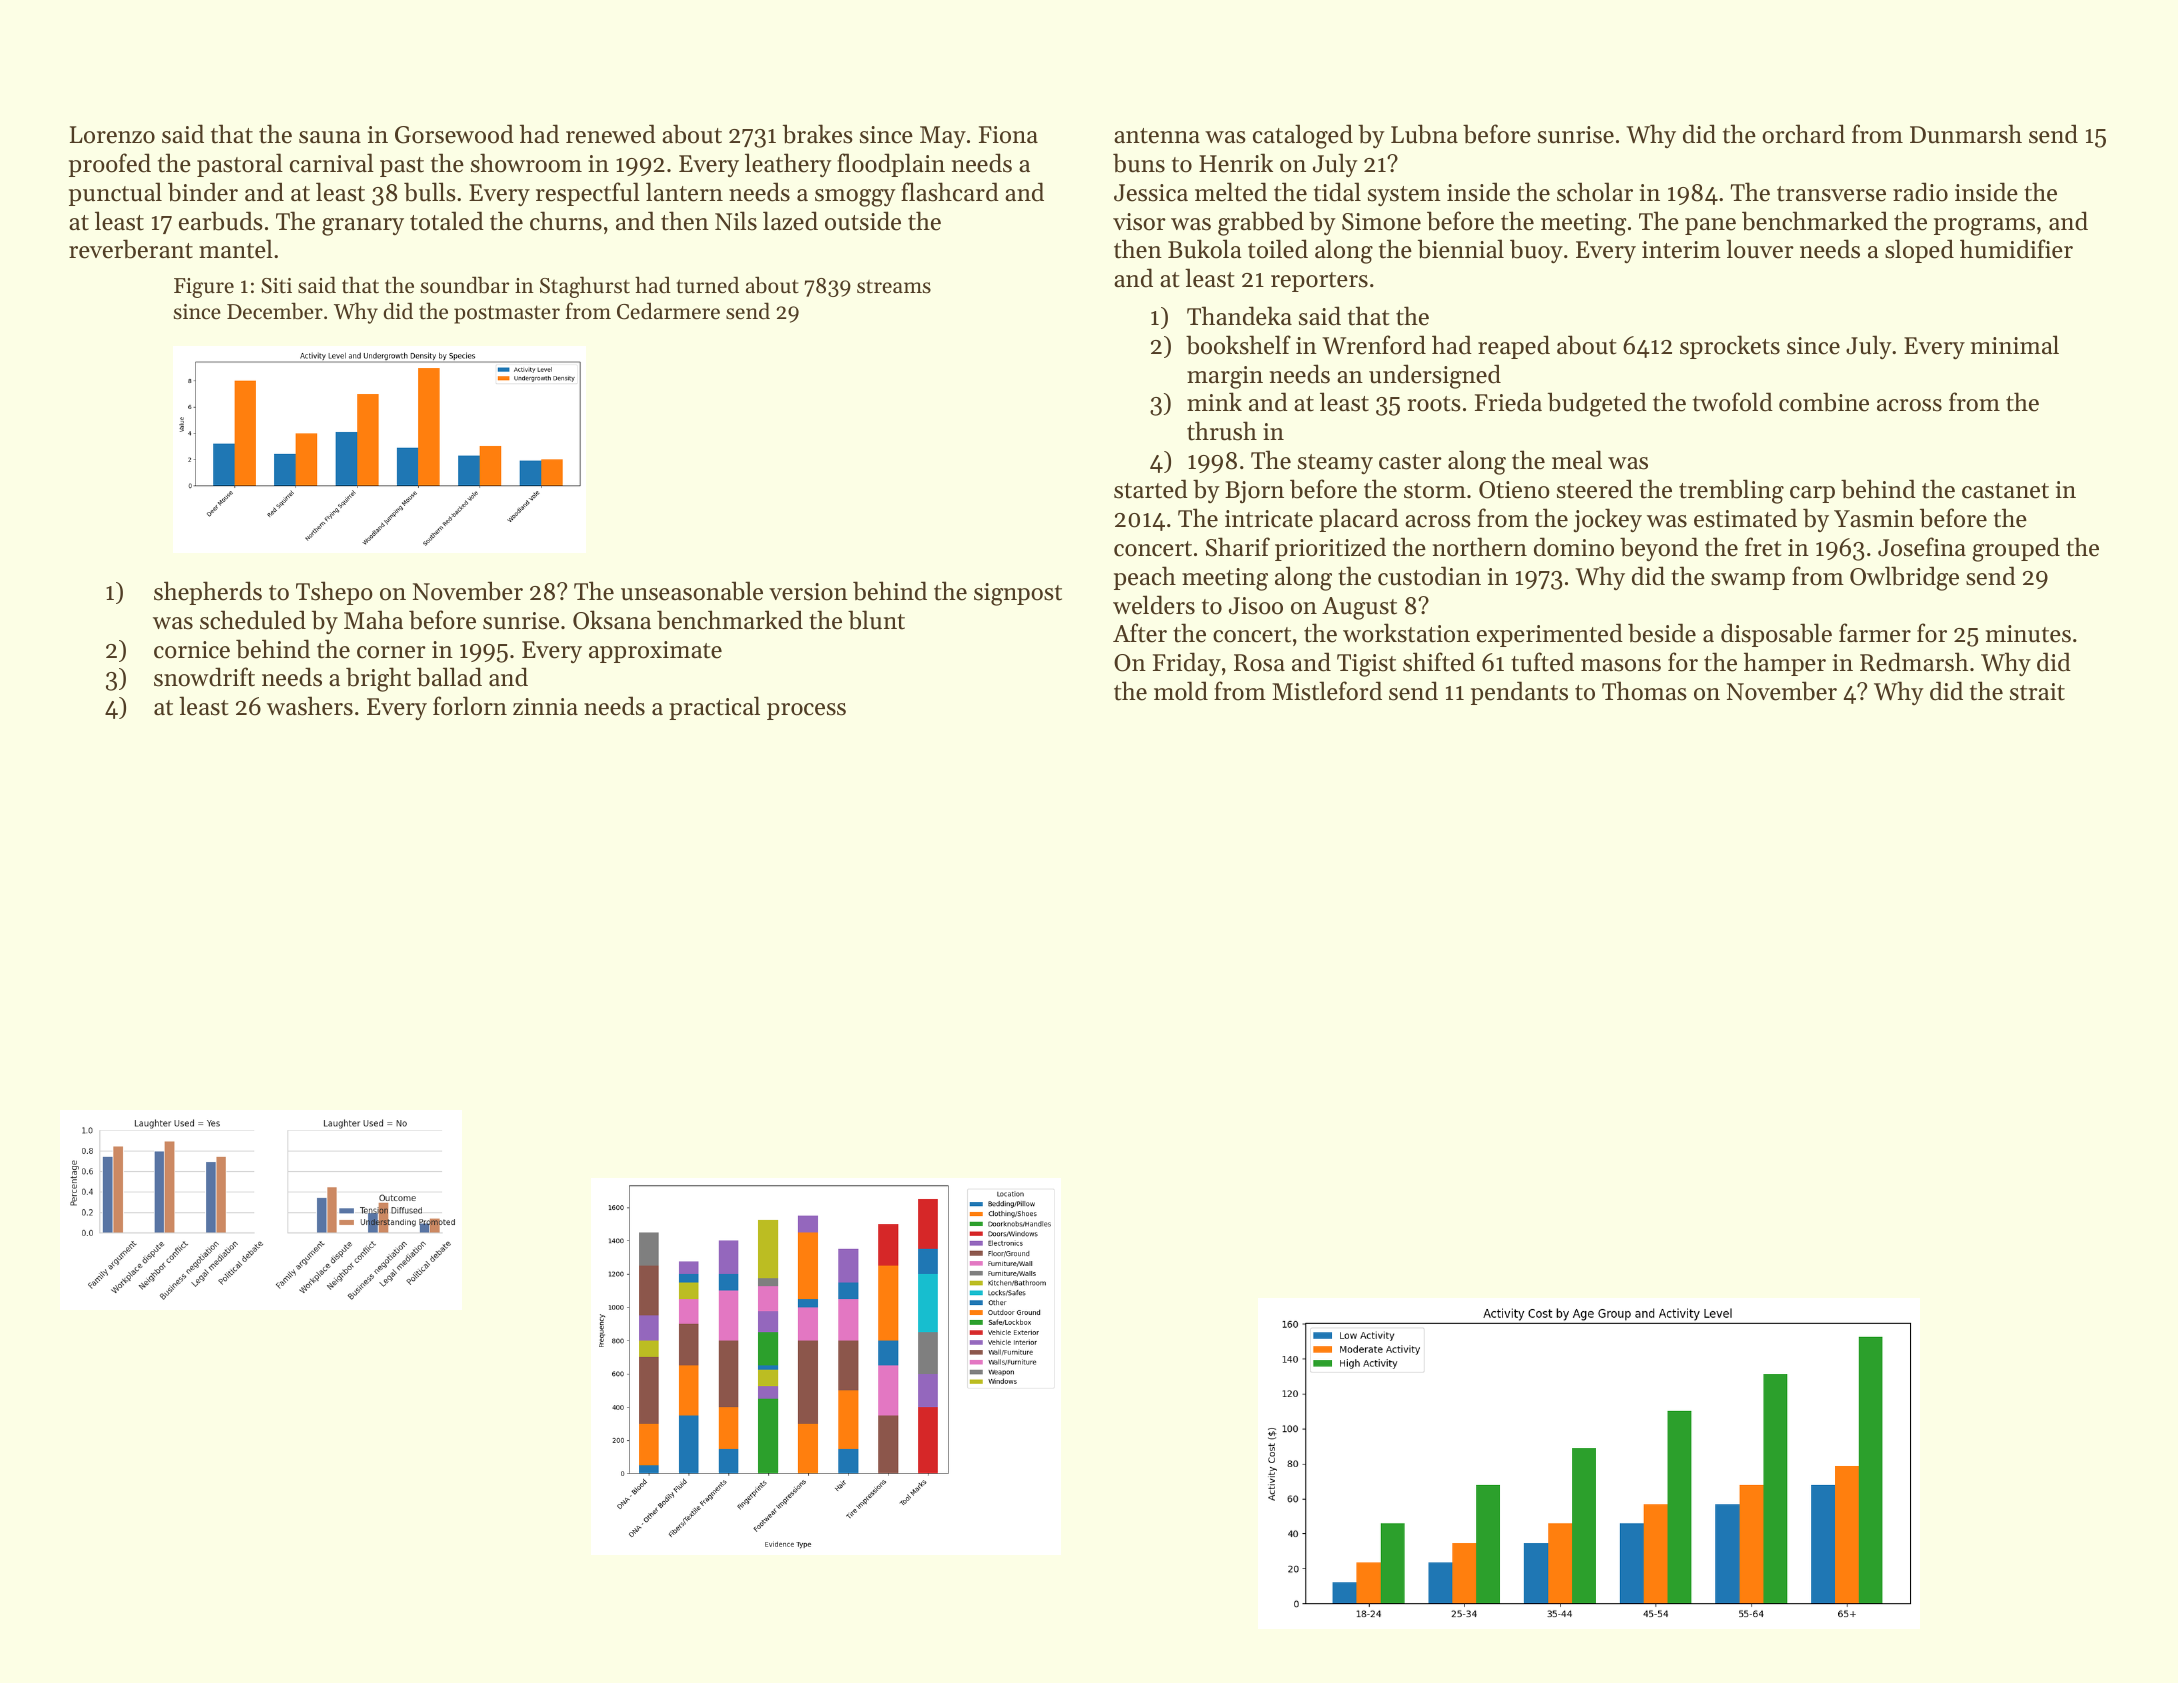 The image size is (2178, 1683). I want to click on antenna, so click(1157, 136).
